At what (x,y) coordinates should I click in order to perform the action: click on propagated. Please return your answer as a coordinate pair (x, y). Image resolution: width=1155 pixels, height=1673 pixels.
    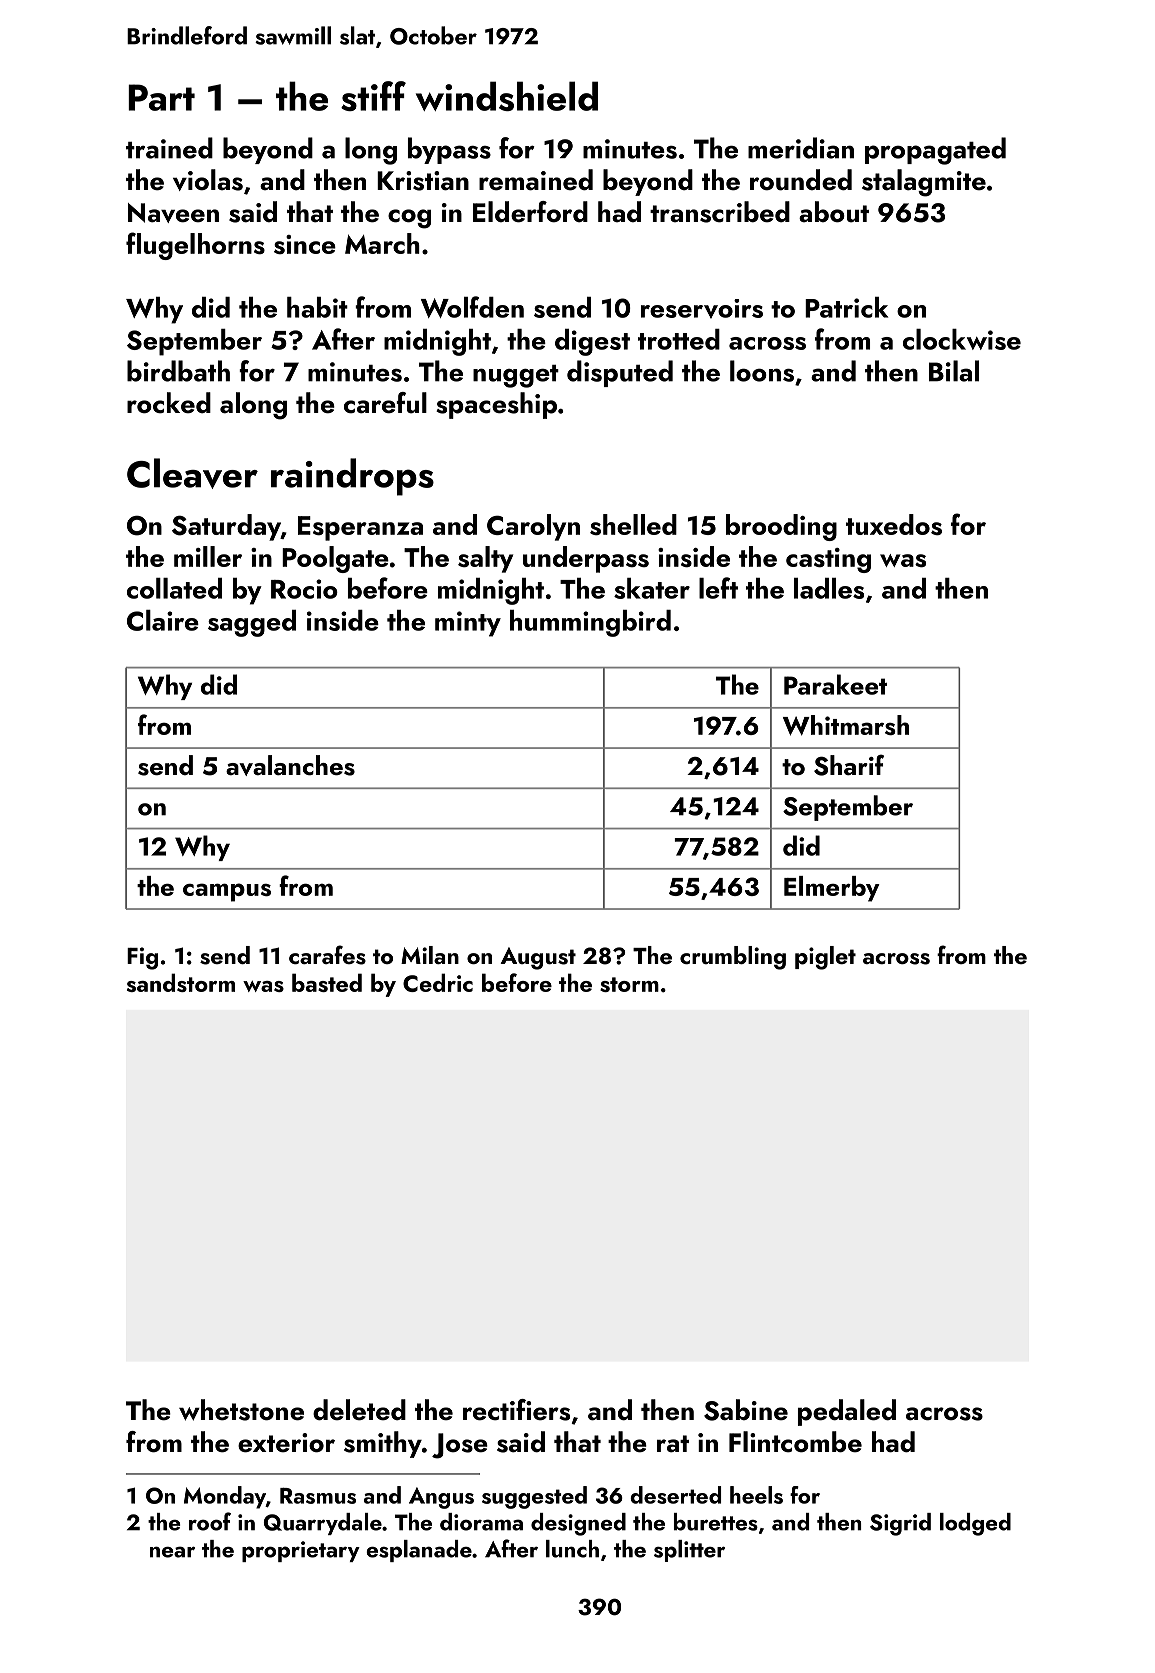
    Looking at the image, I should click on (935, 151).
